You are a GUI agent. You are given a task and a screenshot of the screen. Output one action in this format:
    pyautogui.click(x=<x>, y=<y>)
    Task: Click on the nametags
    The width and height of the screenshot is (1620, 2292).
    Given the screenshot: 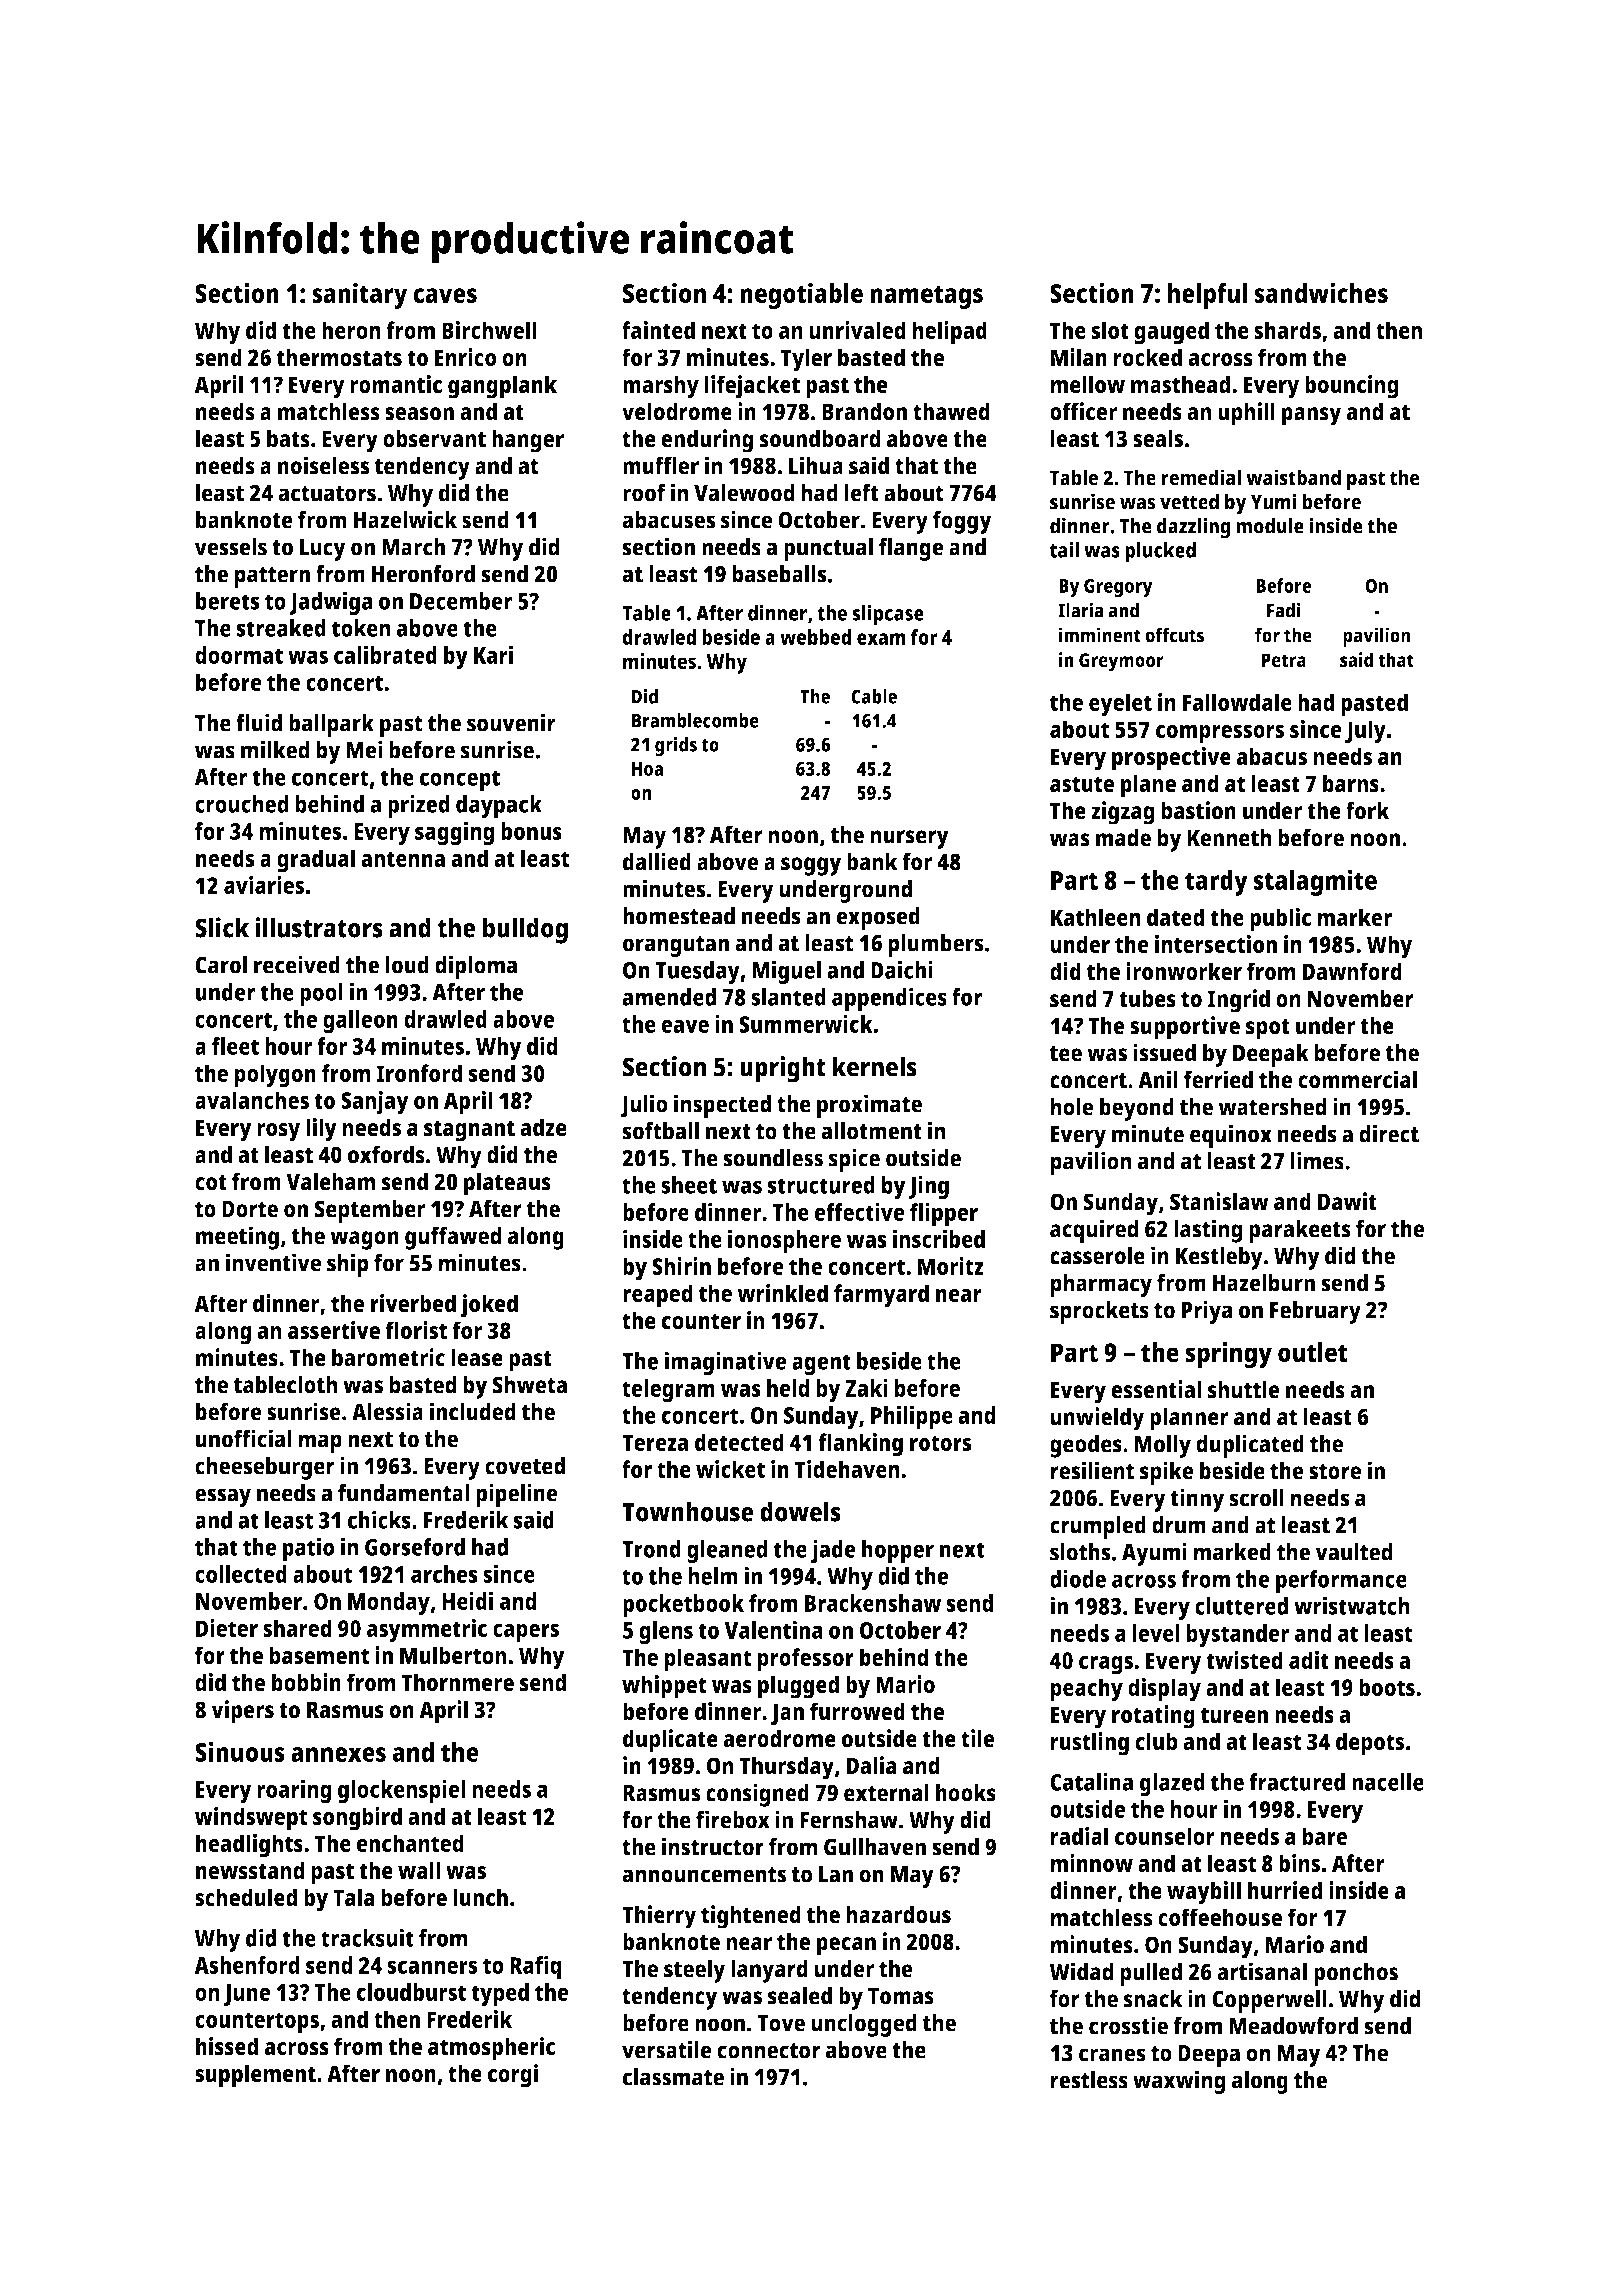 What is the action you would take?
    pyautogui.click(x=926, y=297)
